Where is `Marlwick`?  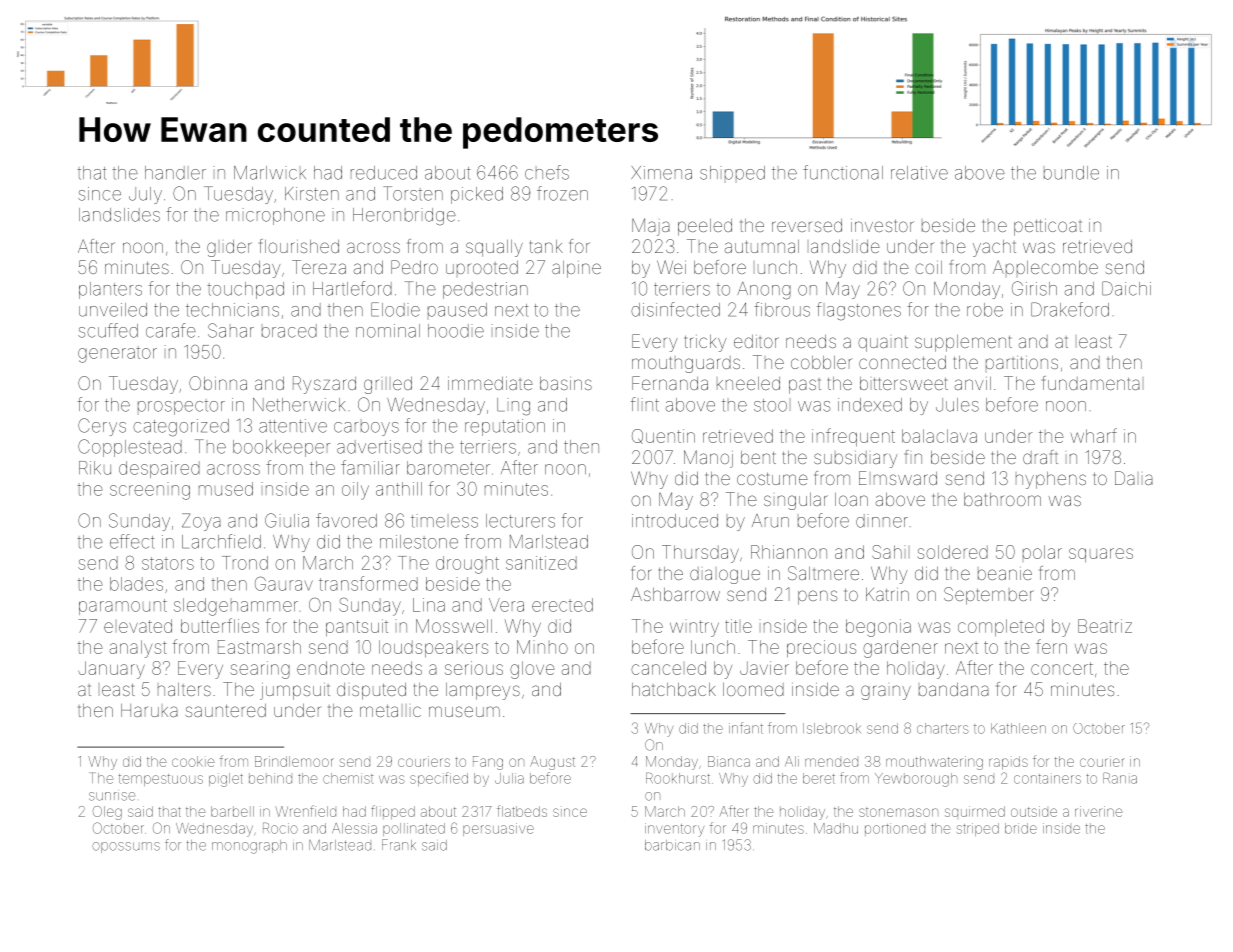 Marlwick is located at coordinates (270, 173).
